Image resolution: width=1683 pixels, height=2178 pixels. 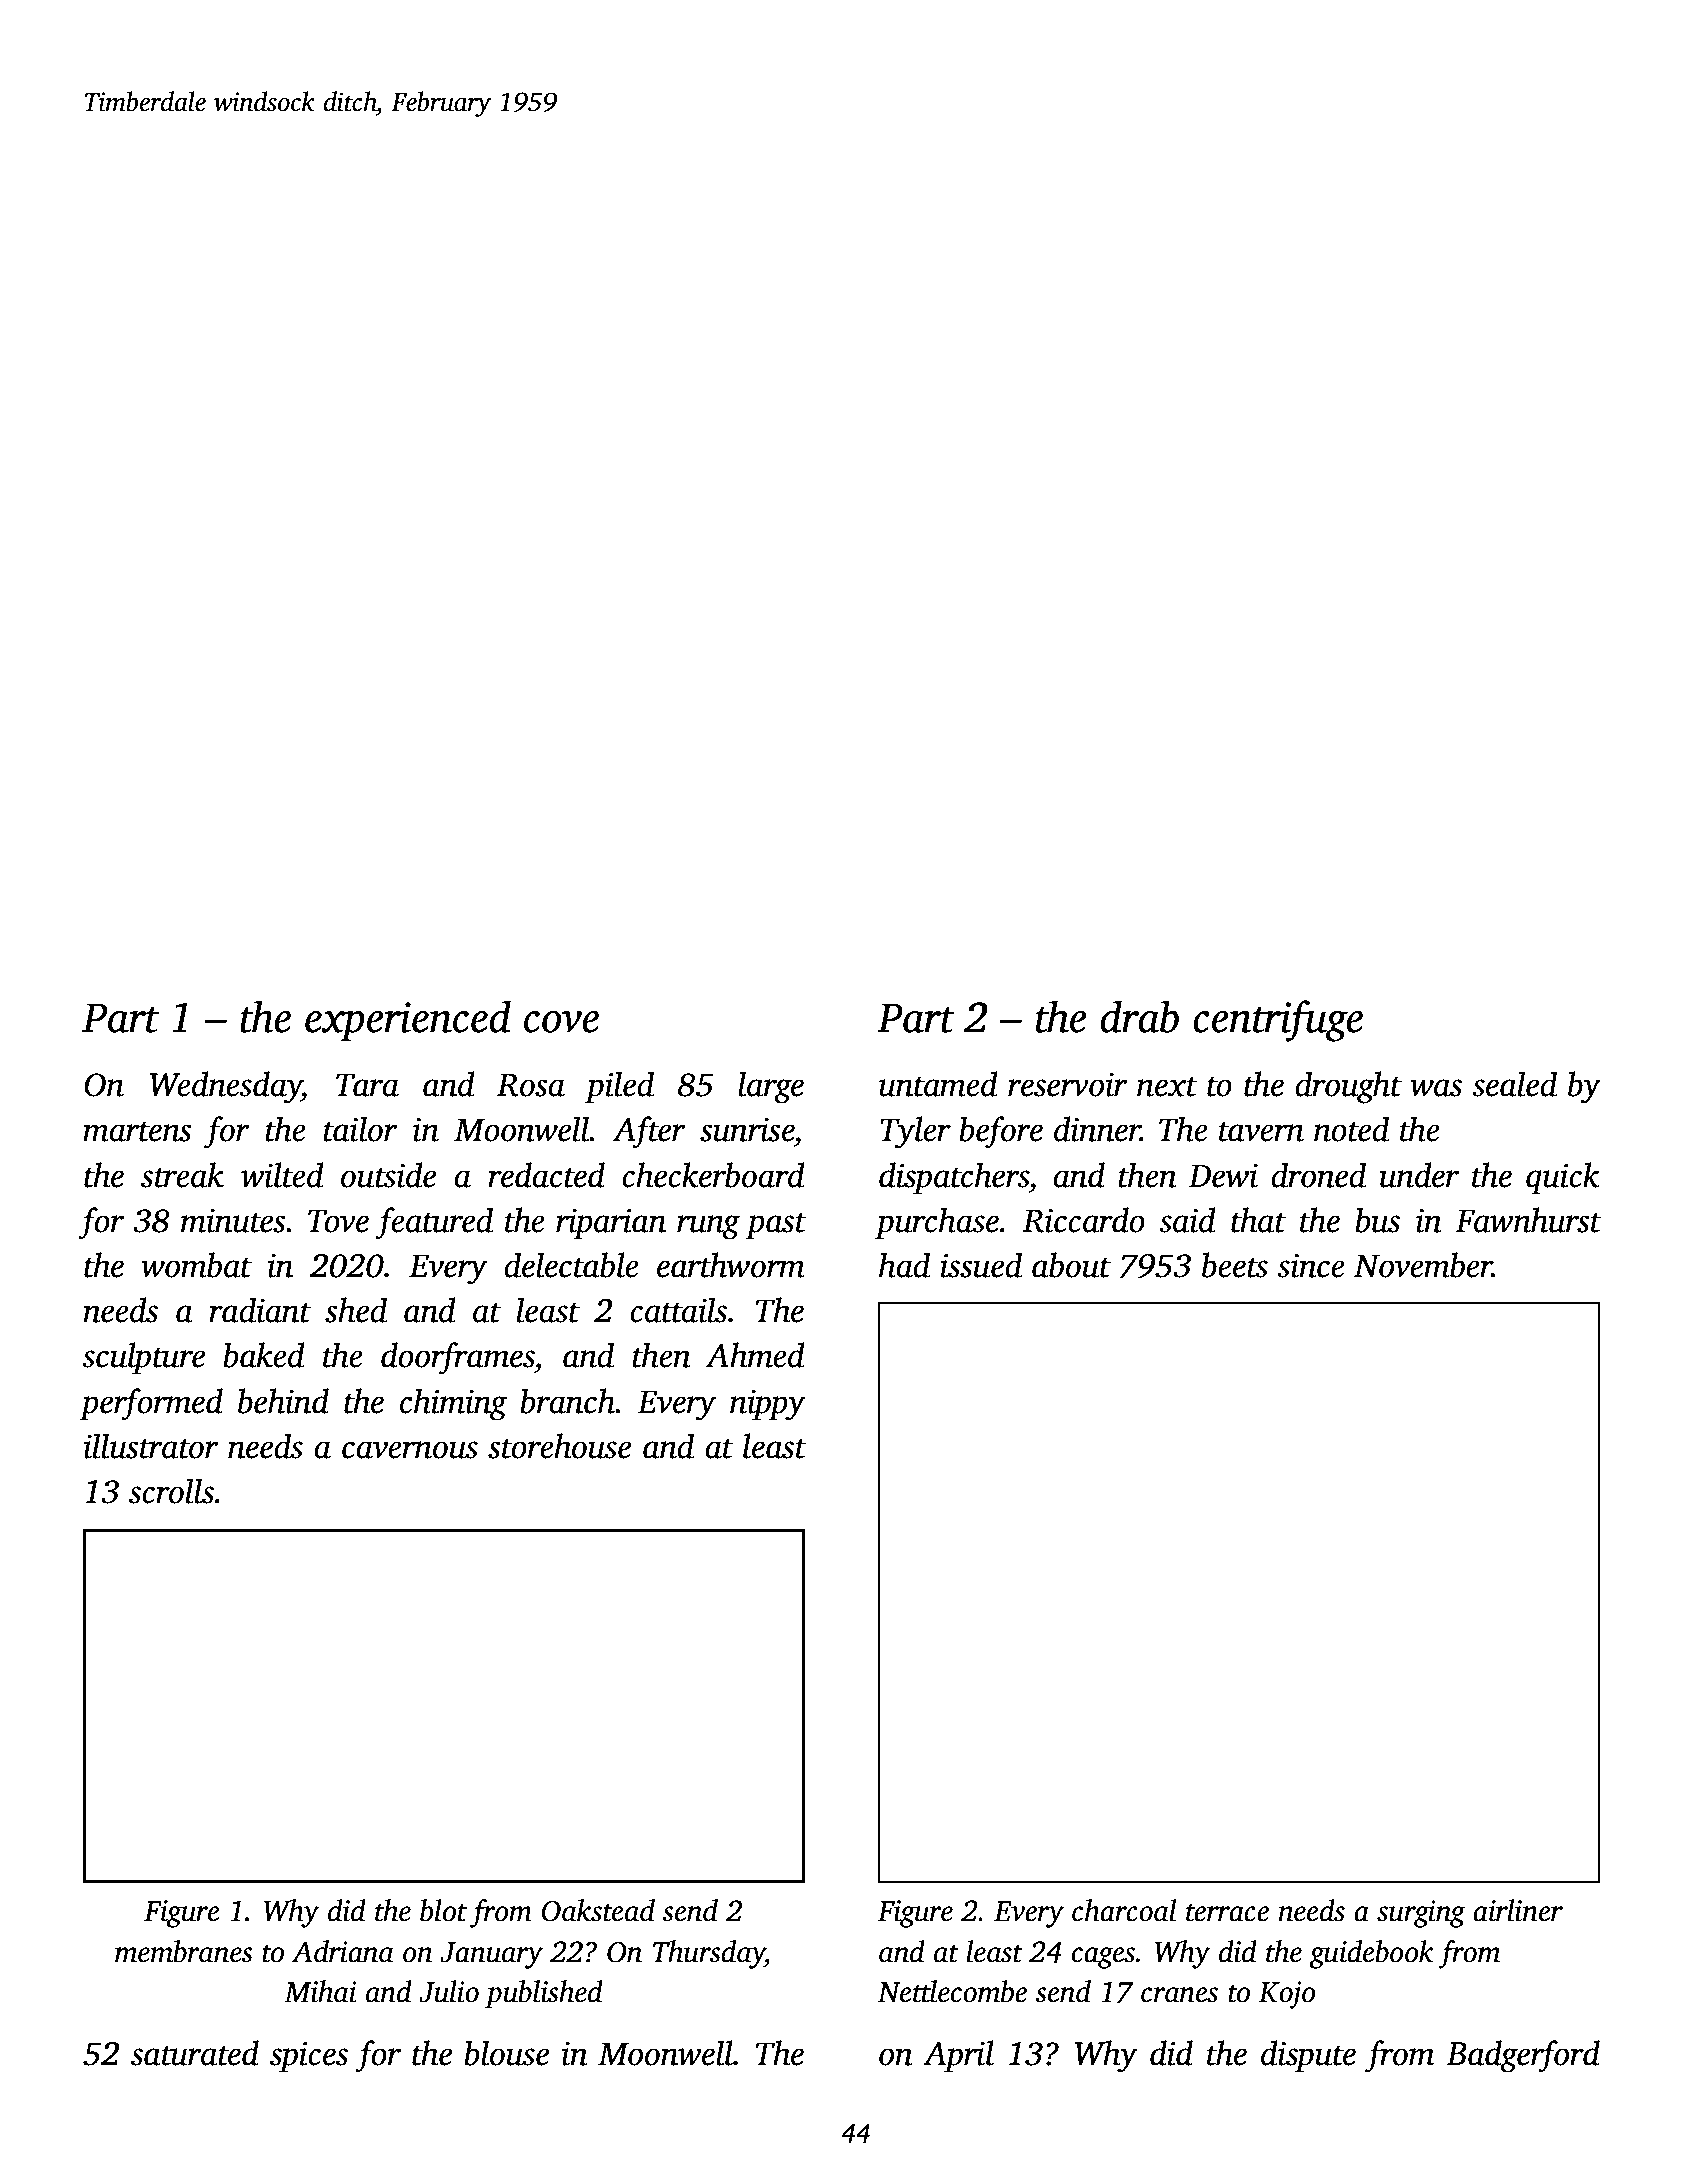 What do you see at coordinates (767, 1405) in the image?
I see `nippy` at bounding box center [767, 1405].
